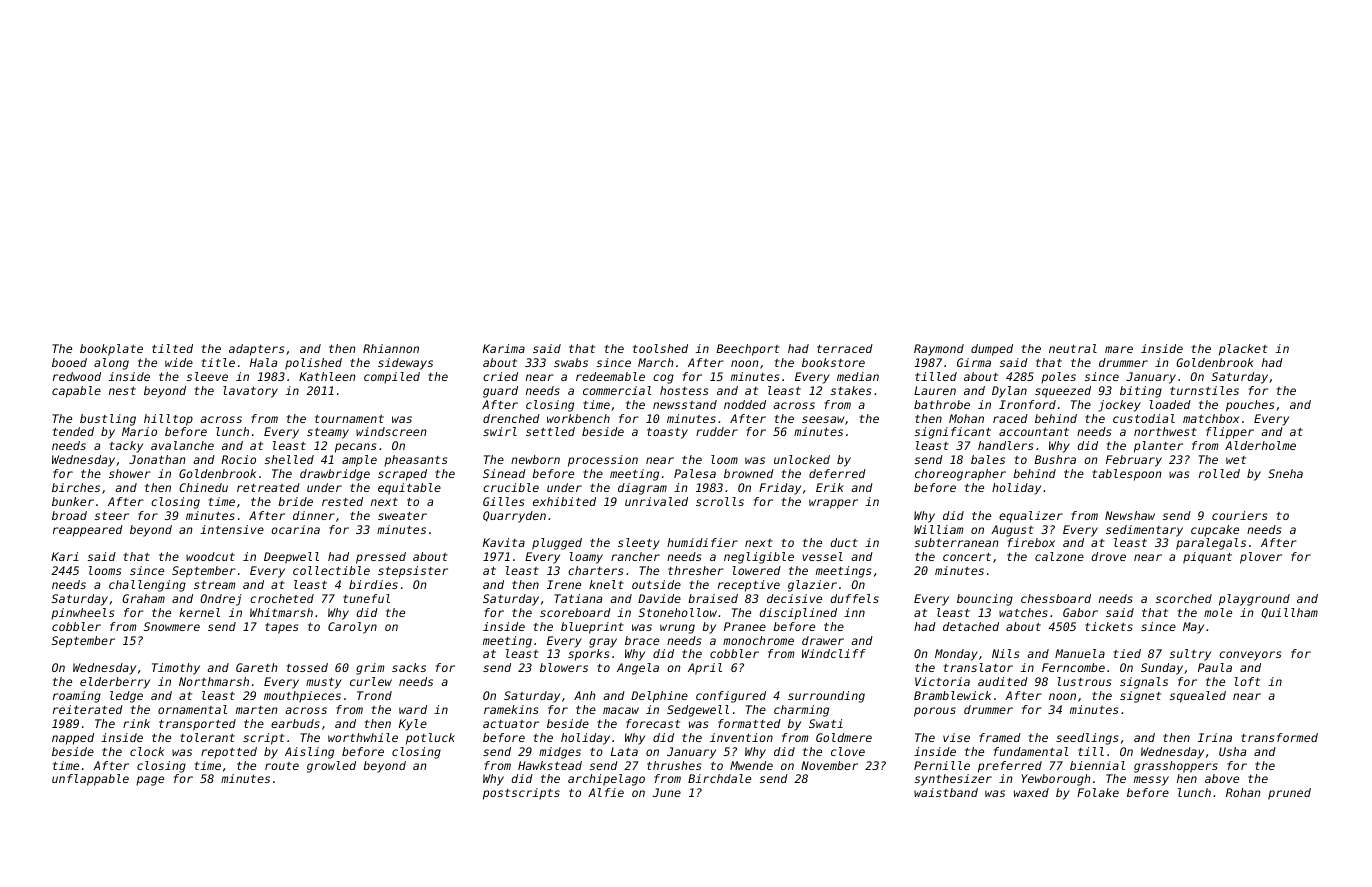 The height and width of the screenshot is (887, 1372). I want to click on intensive, so click(232, 529).
